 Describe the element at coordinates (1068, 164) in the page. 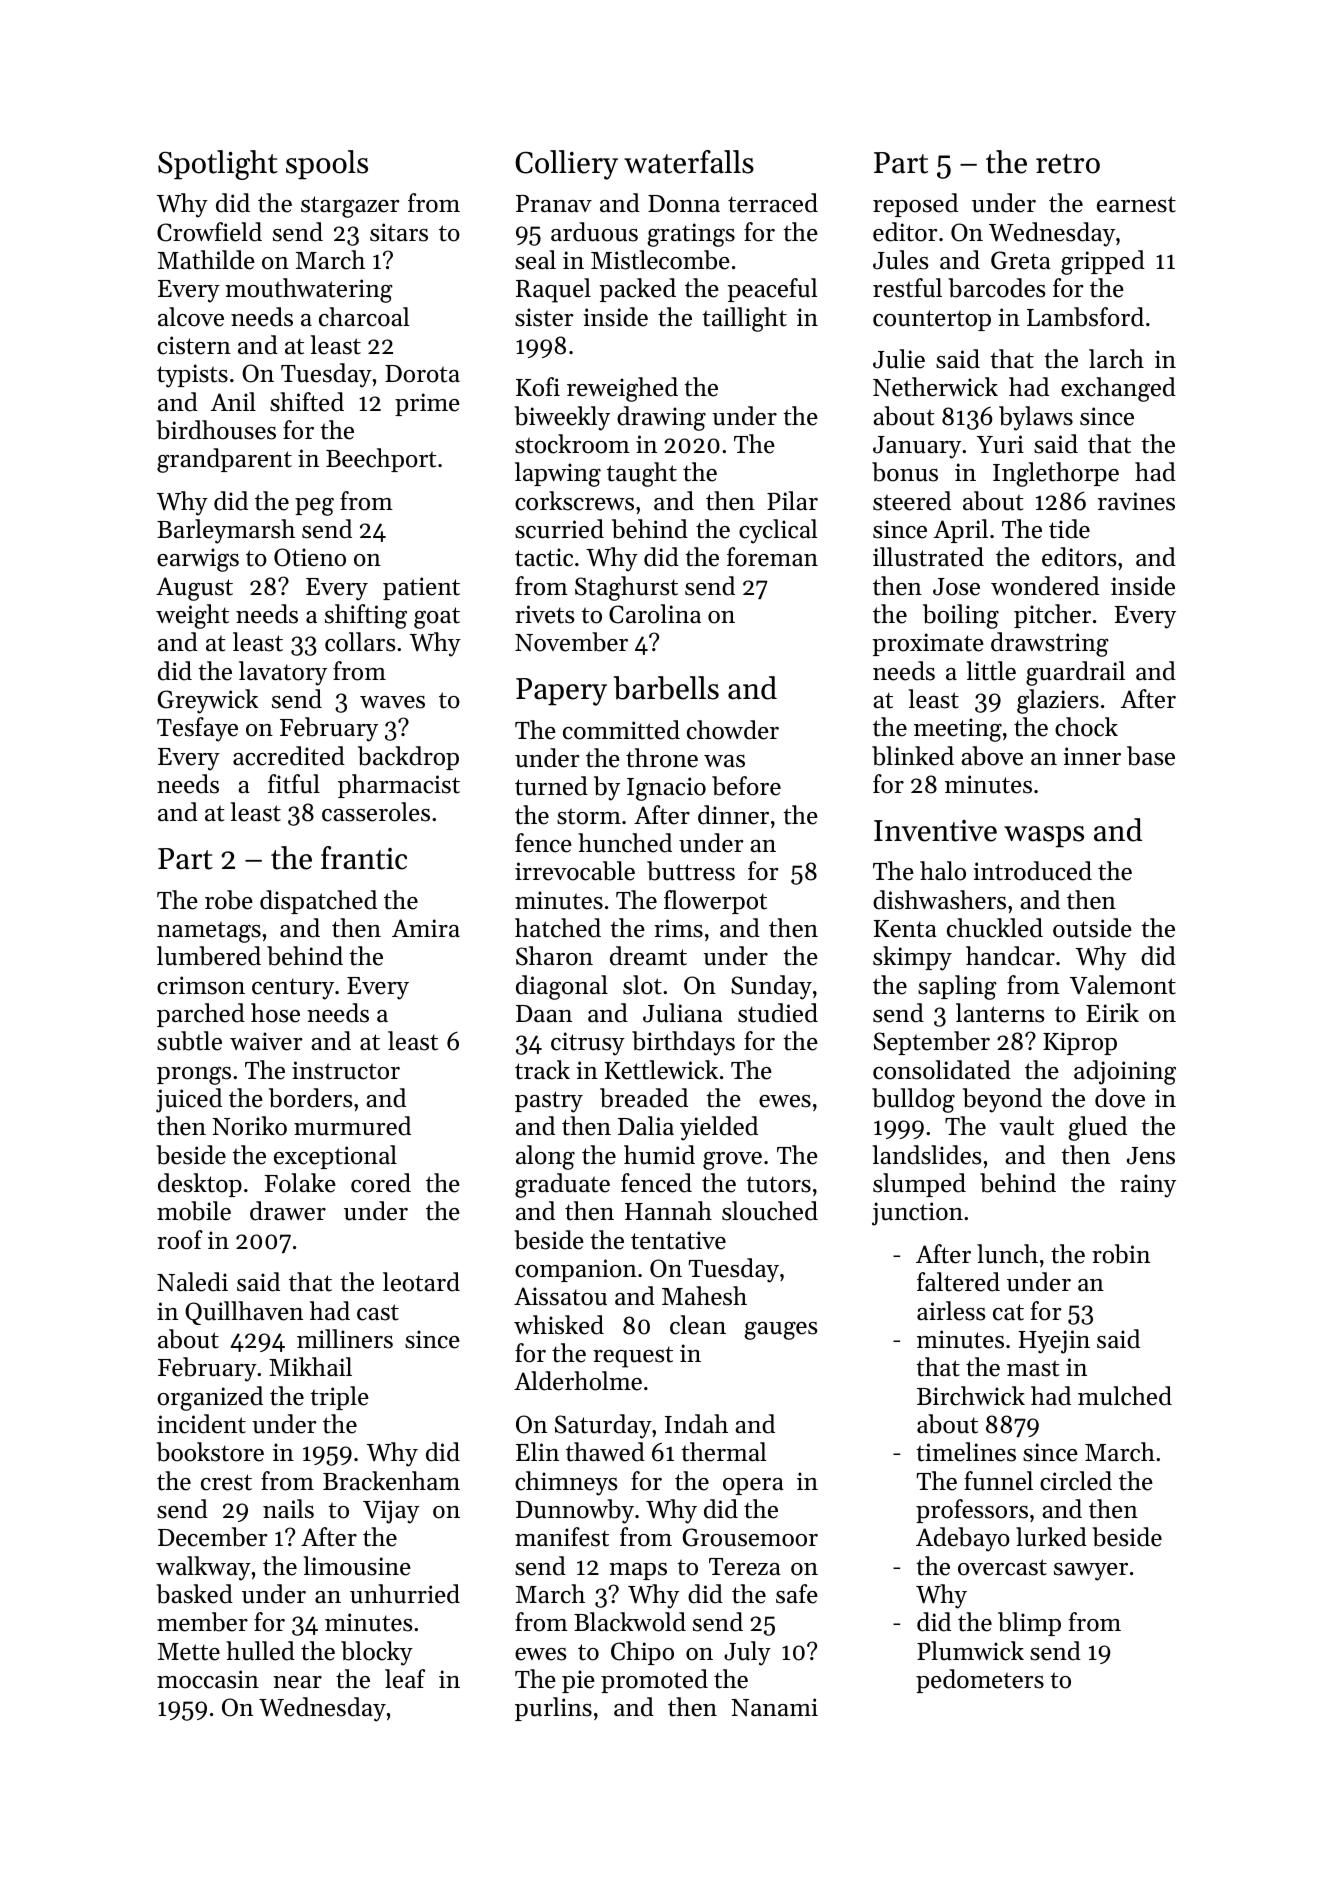

I see `retro` at that location.
